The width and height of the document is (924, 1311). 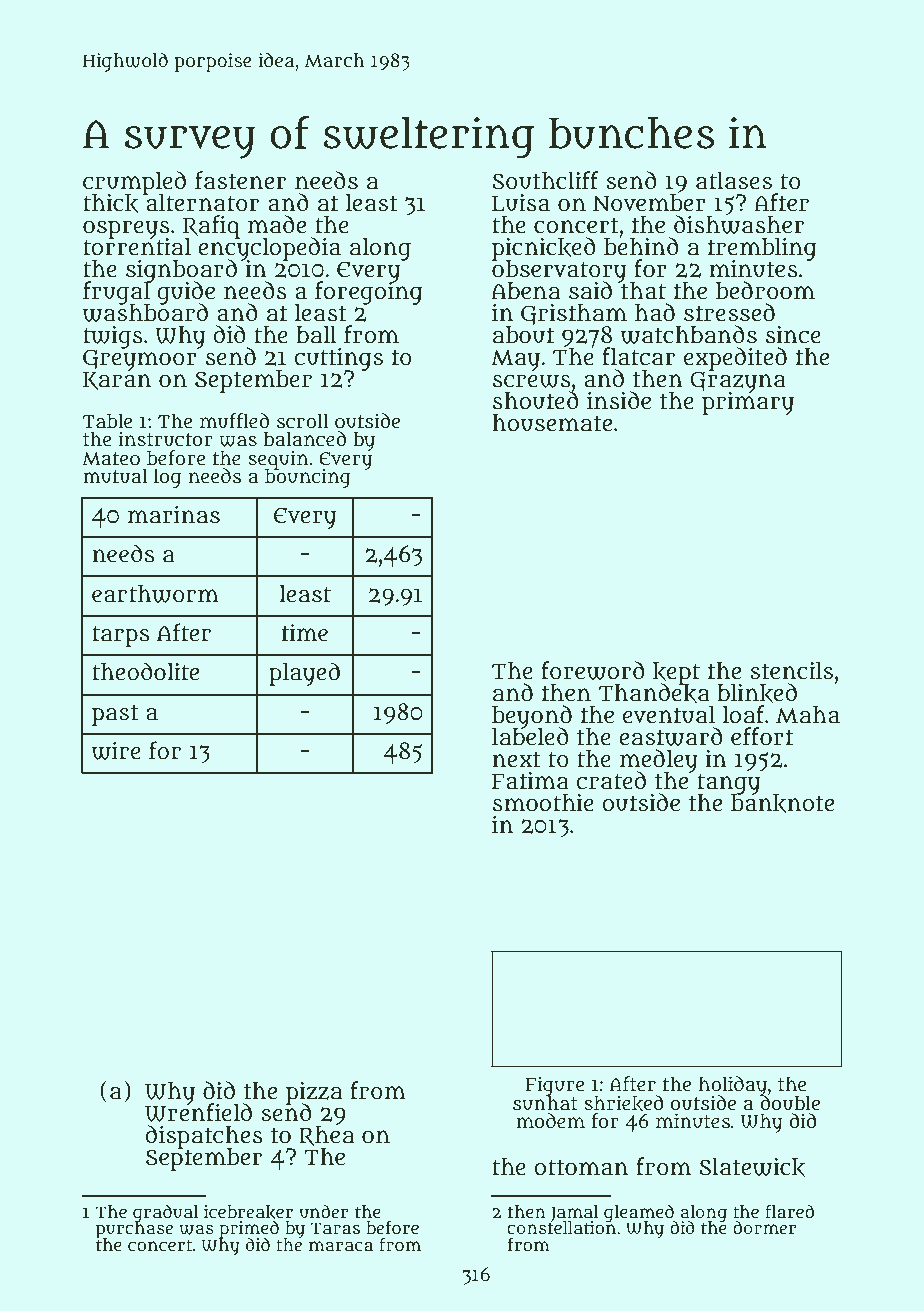 What do you see at coordinates (134, 1230) in the document?
I see `purchase` at bounding box center [134, 1230].
